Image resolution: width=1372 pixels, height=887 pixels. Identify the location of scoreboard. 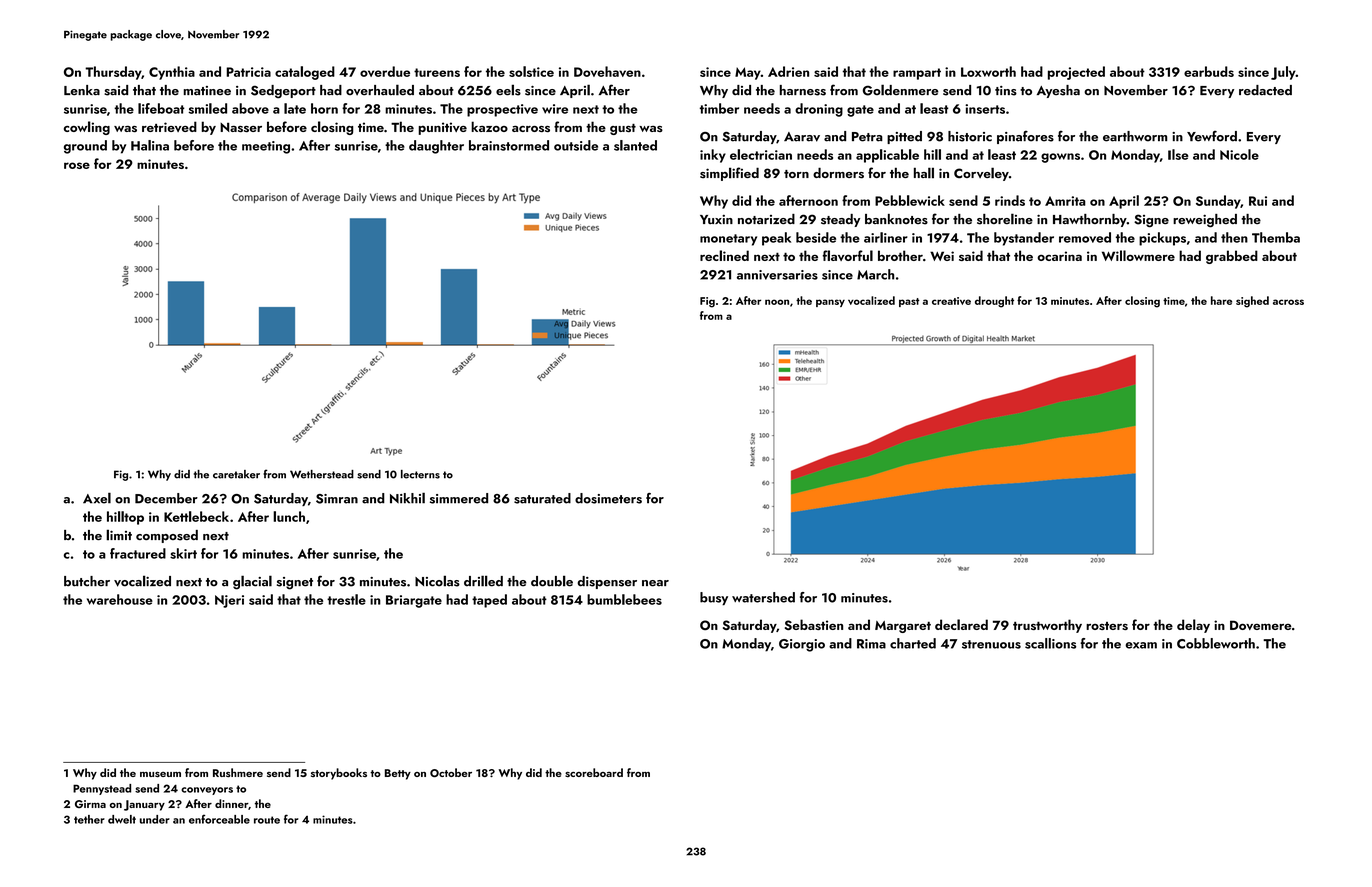
(594, 772).
